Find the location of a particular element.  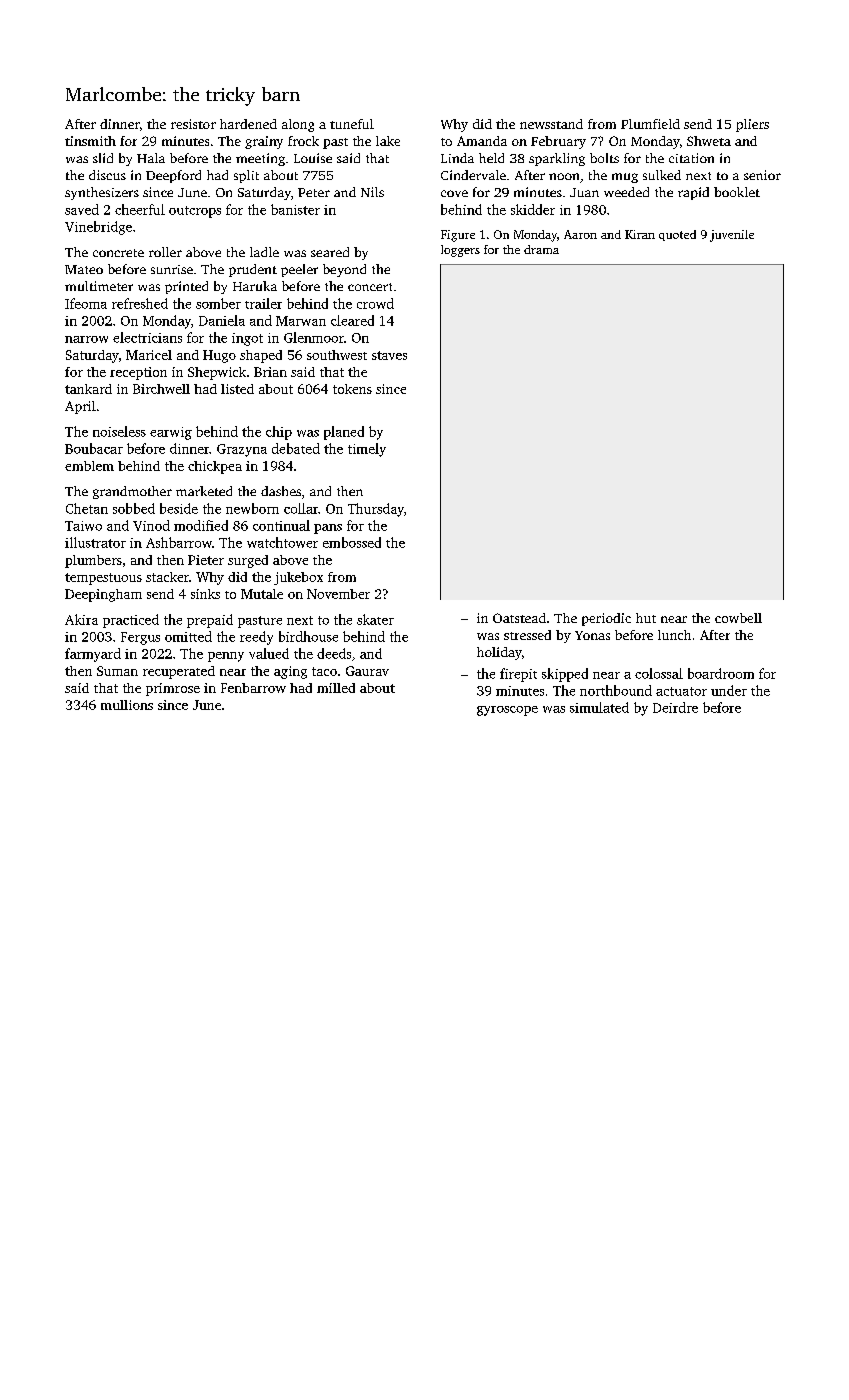

juvenile is located at coordinates (732, 236).
